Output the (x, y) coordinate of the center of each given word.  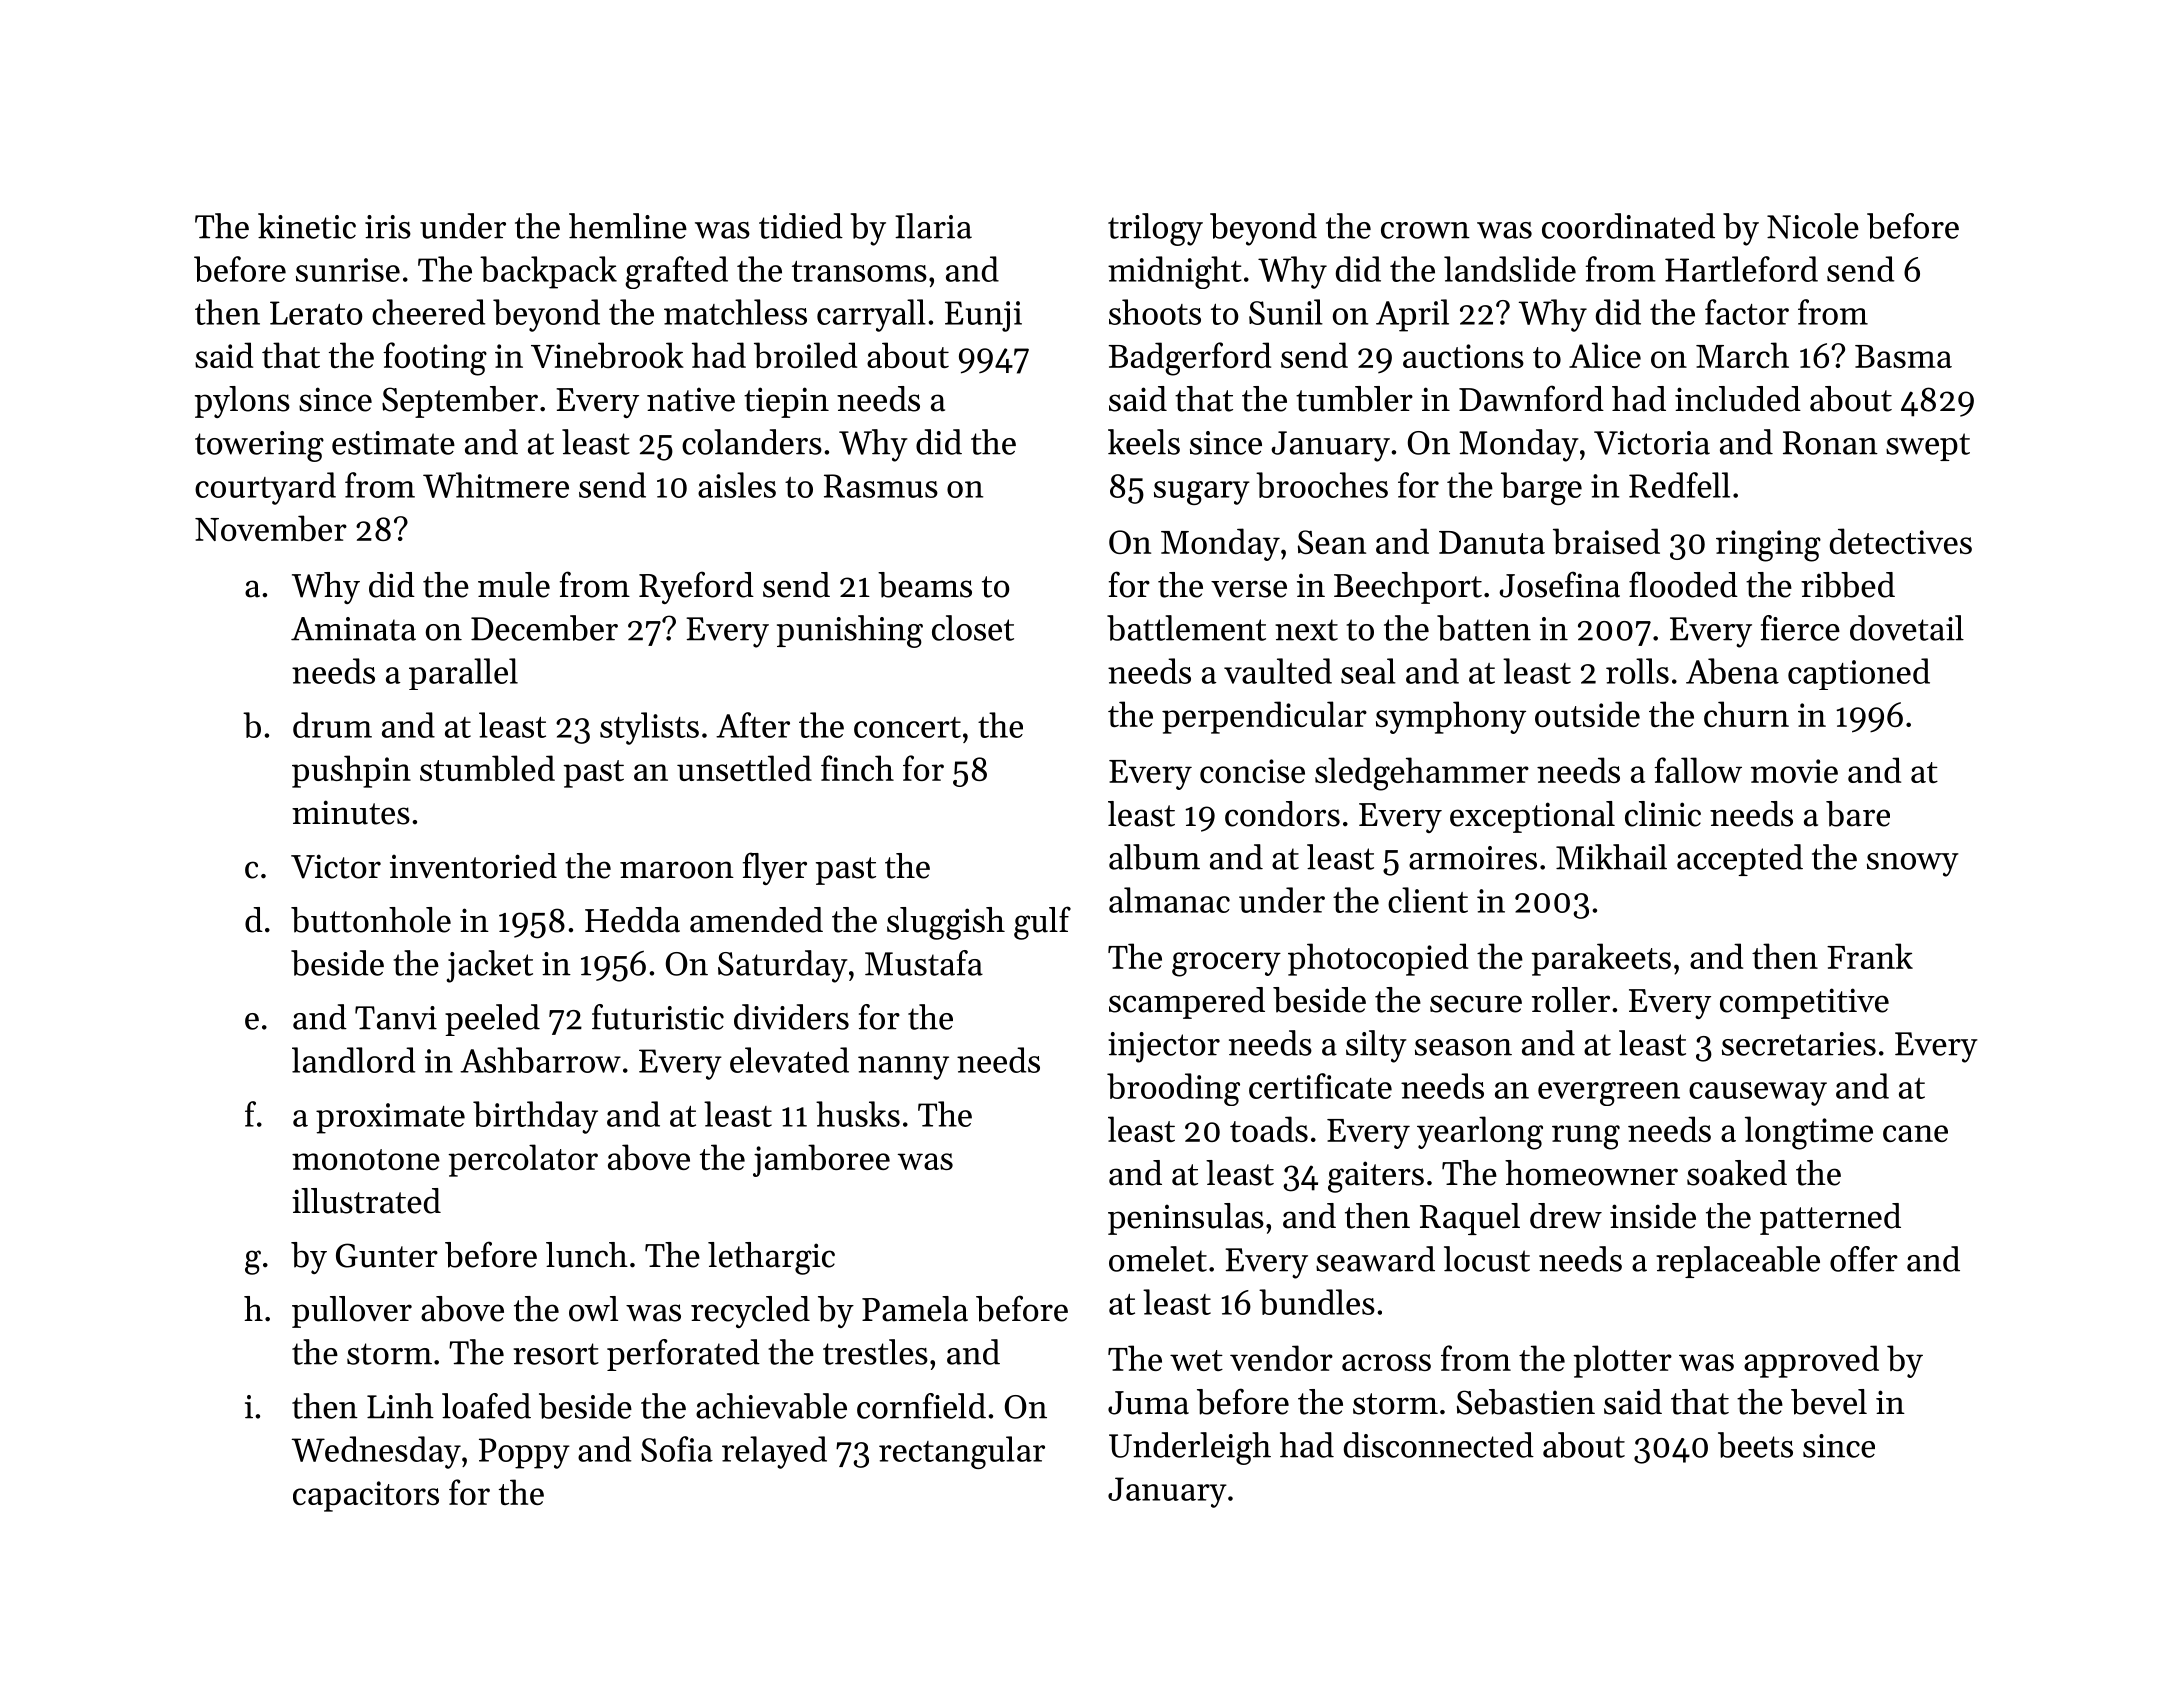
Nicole (1813, 226)
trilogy (1155, 229)
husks (858, 1114)
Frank (1870, 956)
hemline (628, 226)
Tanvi (396, 1018)
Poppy (524, 1453)
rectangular (962, 1452)
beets (1755, 1445)
